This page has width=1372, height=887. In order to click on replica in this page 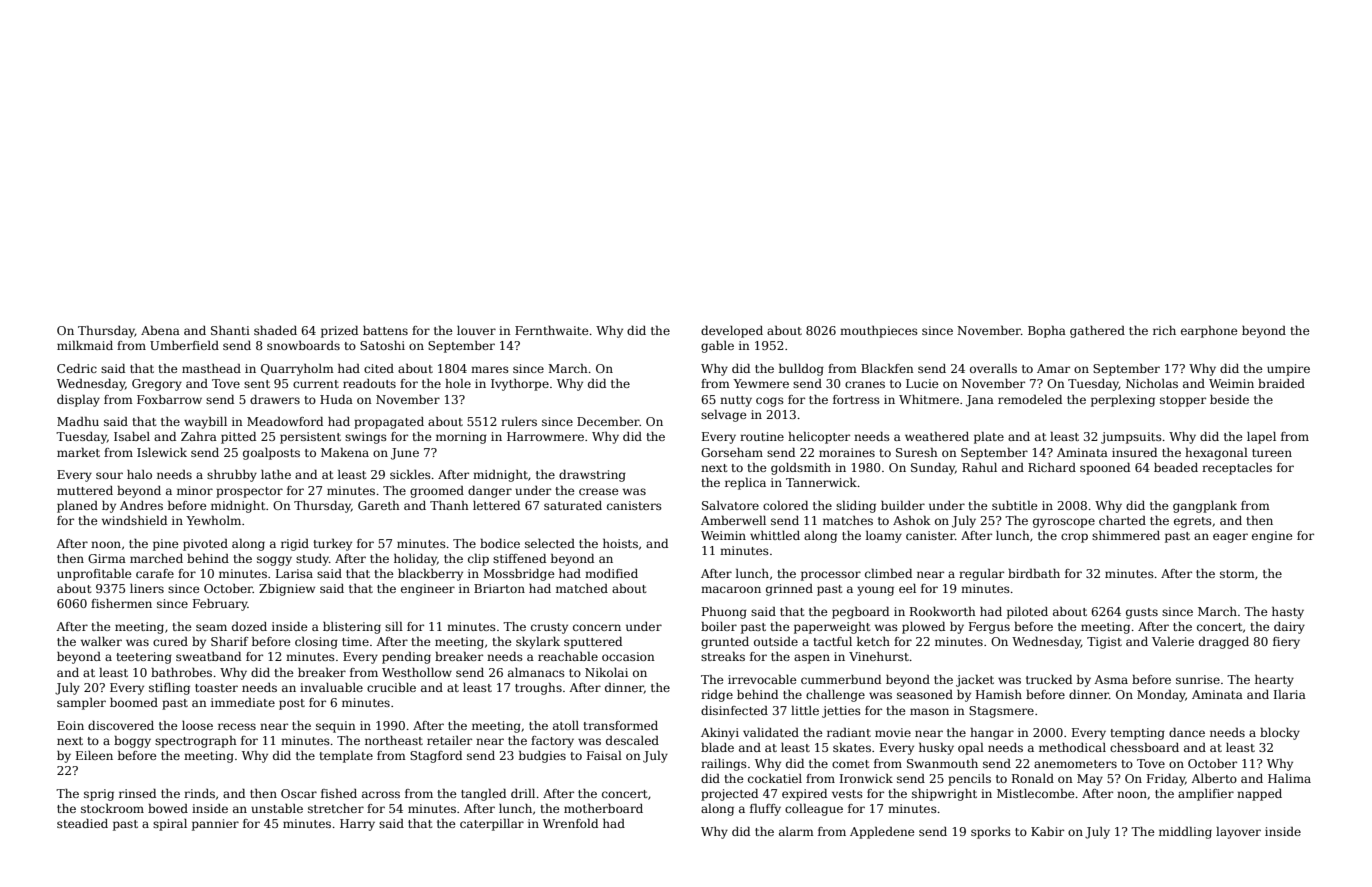, I will do `click(745, 484)`.
